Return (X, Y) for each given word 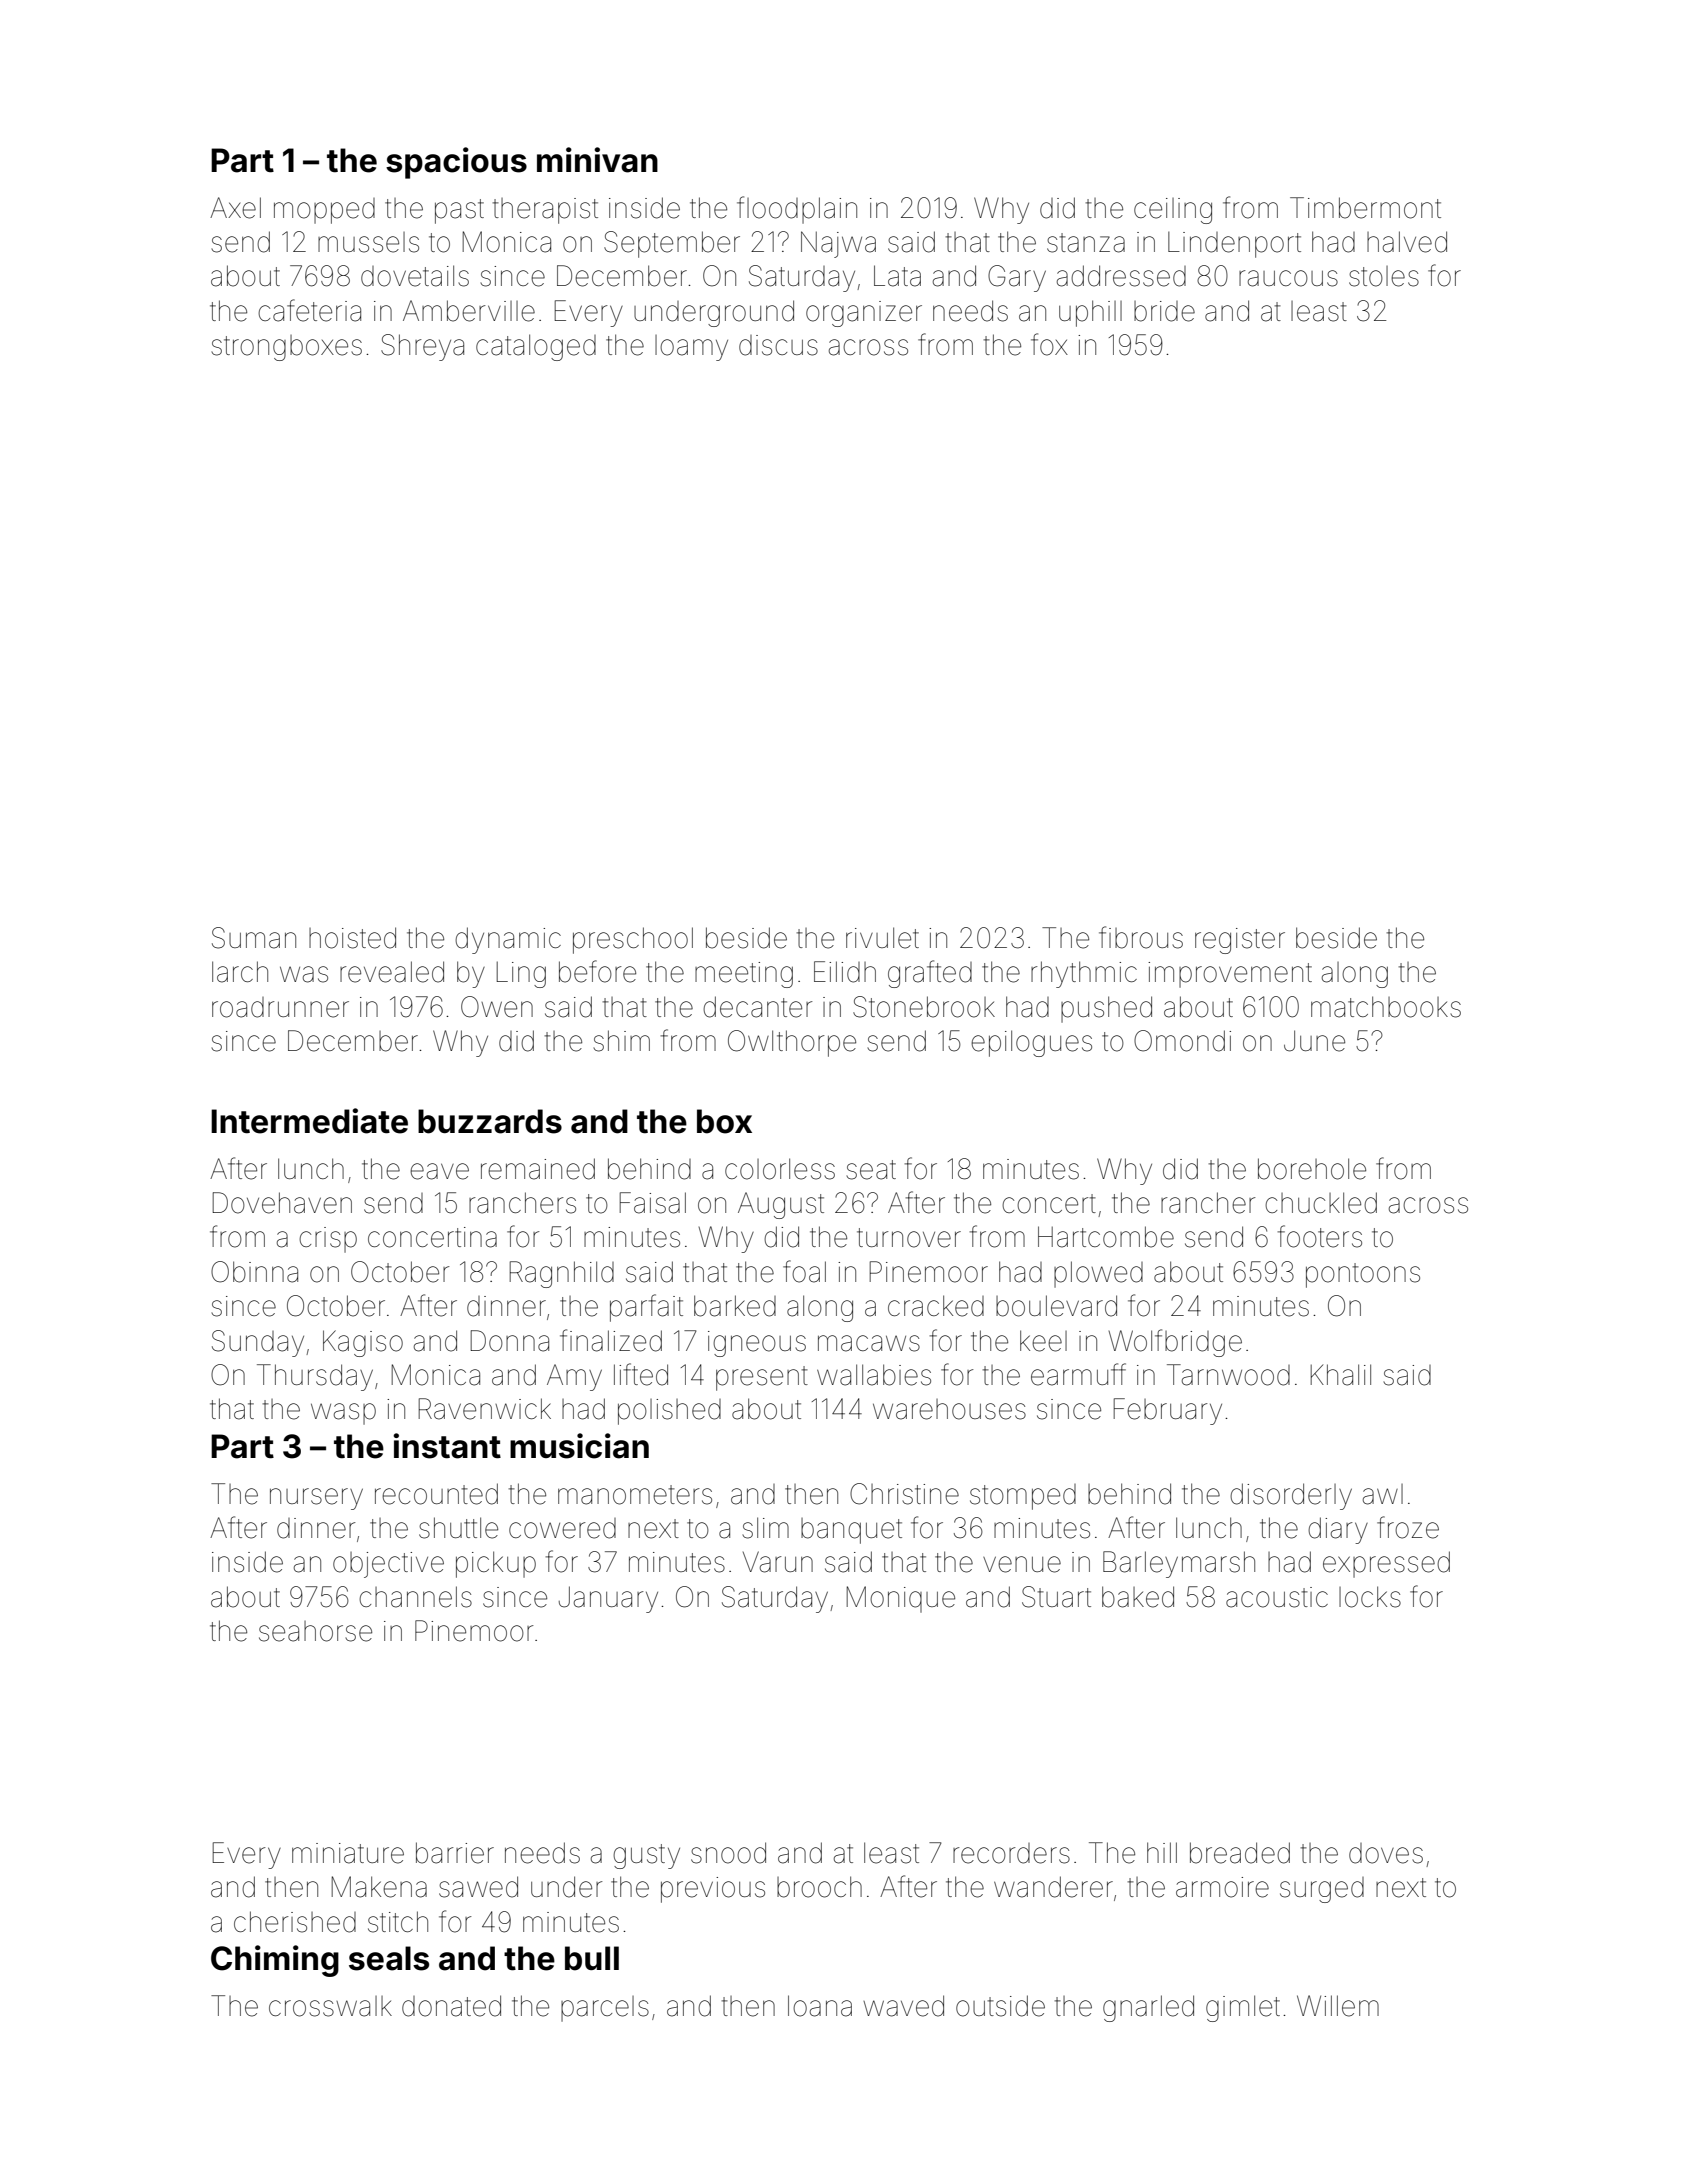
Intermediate (309, 1121)
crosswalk (330, 2006)
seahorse (315, 1631)
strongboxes (287, 348)
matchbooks (1386, 1007)
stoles (1384, 276)
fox (1049, 344)
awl (1383, 1494)
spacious (456, 163)
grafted (930, 974)
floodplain (797, 210)
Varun (778, 1562)
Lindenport (1234, 245)
